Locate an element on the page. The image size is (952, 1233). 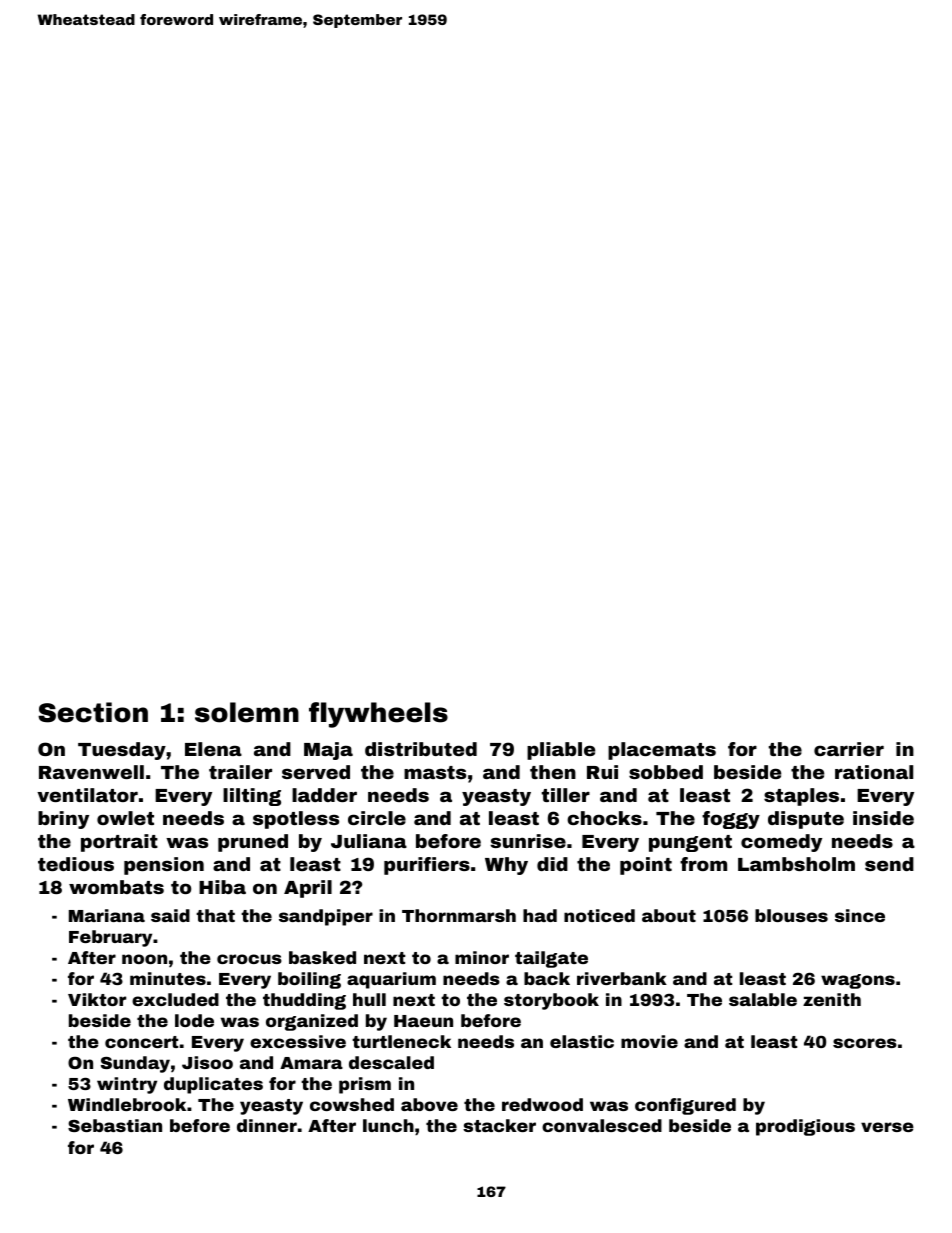
convalesced is located at coordinates (602, 1125).
